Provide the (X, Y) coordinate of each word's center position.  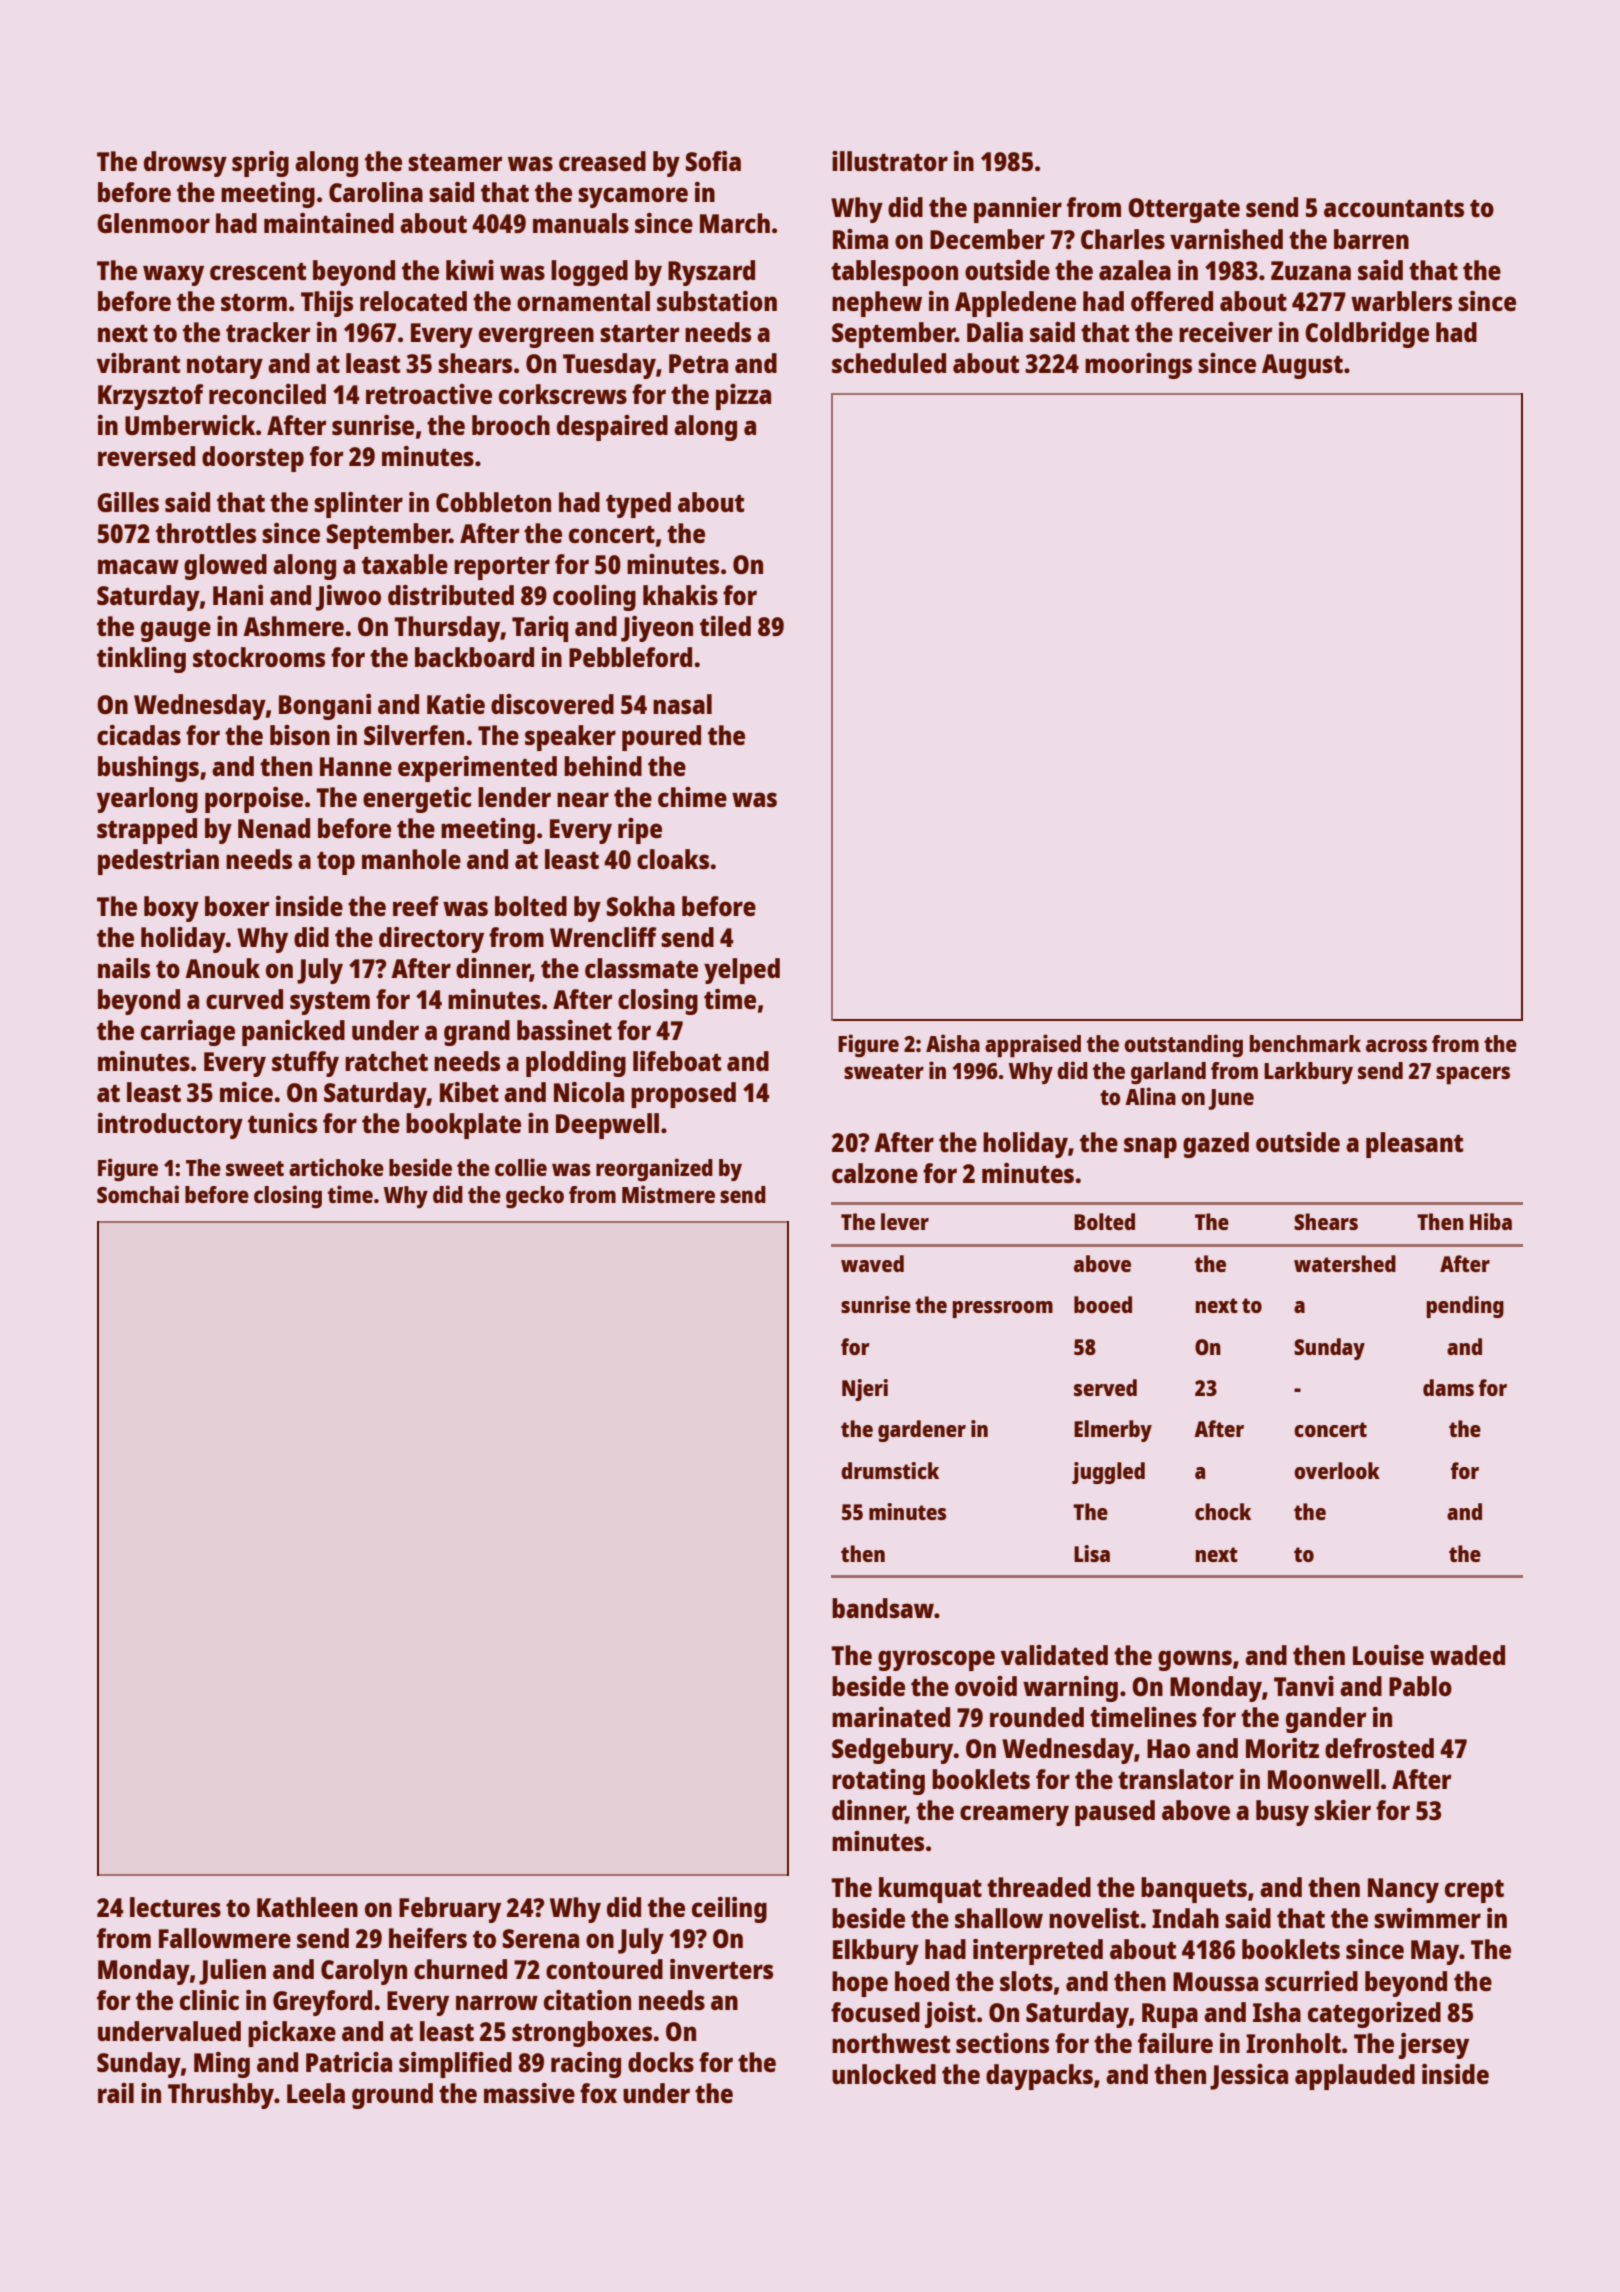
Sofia (713, 161)
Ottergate (1184, 210)
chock (1223, 1511)
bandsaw (883, 1608)
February (450, 1910)
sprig (260, 164)
